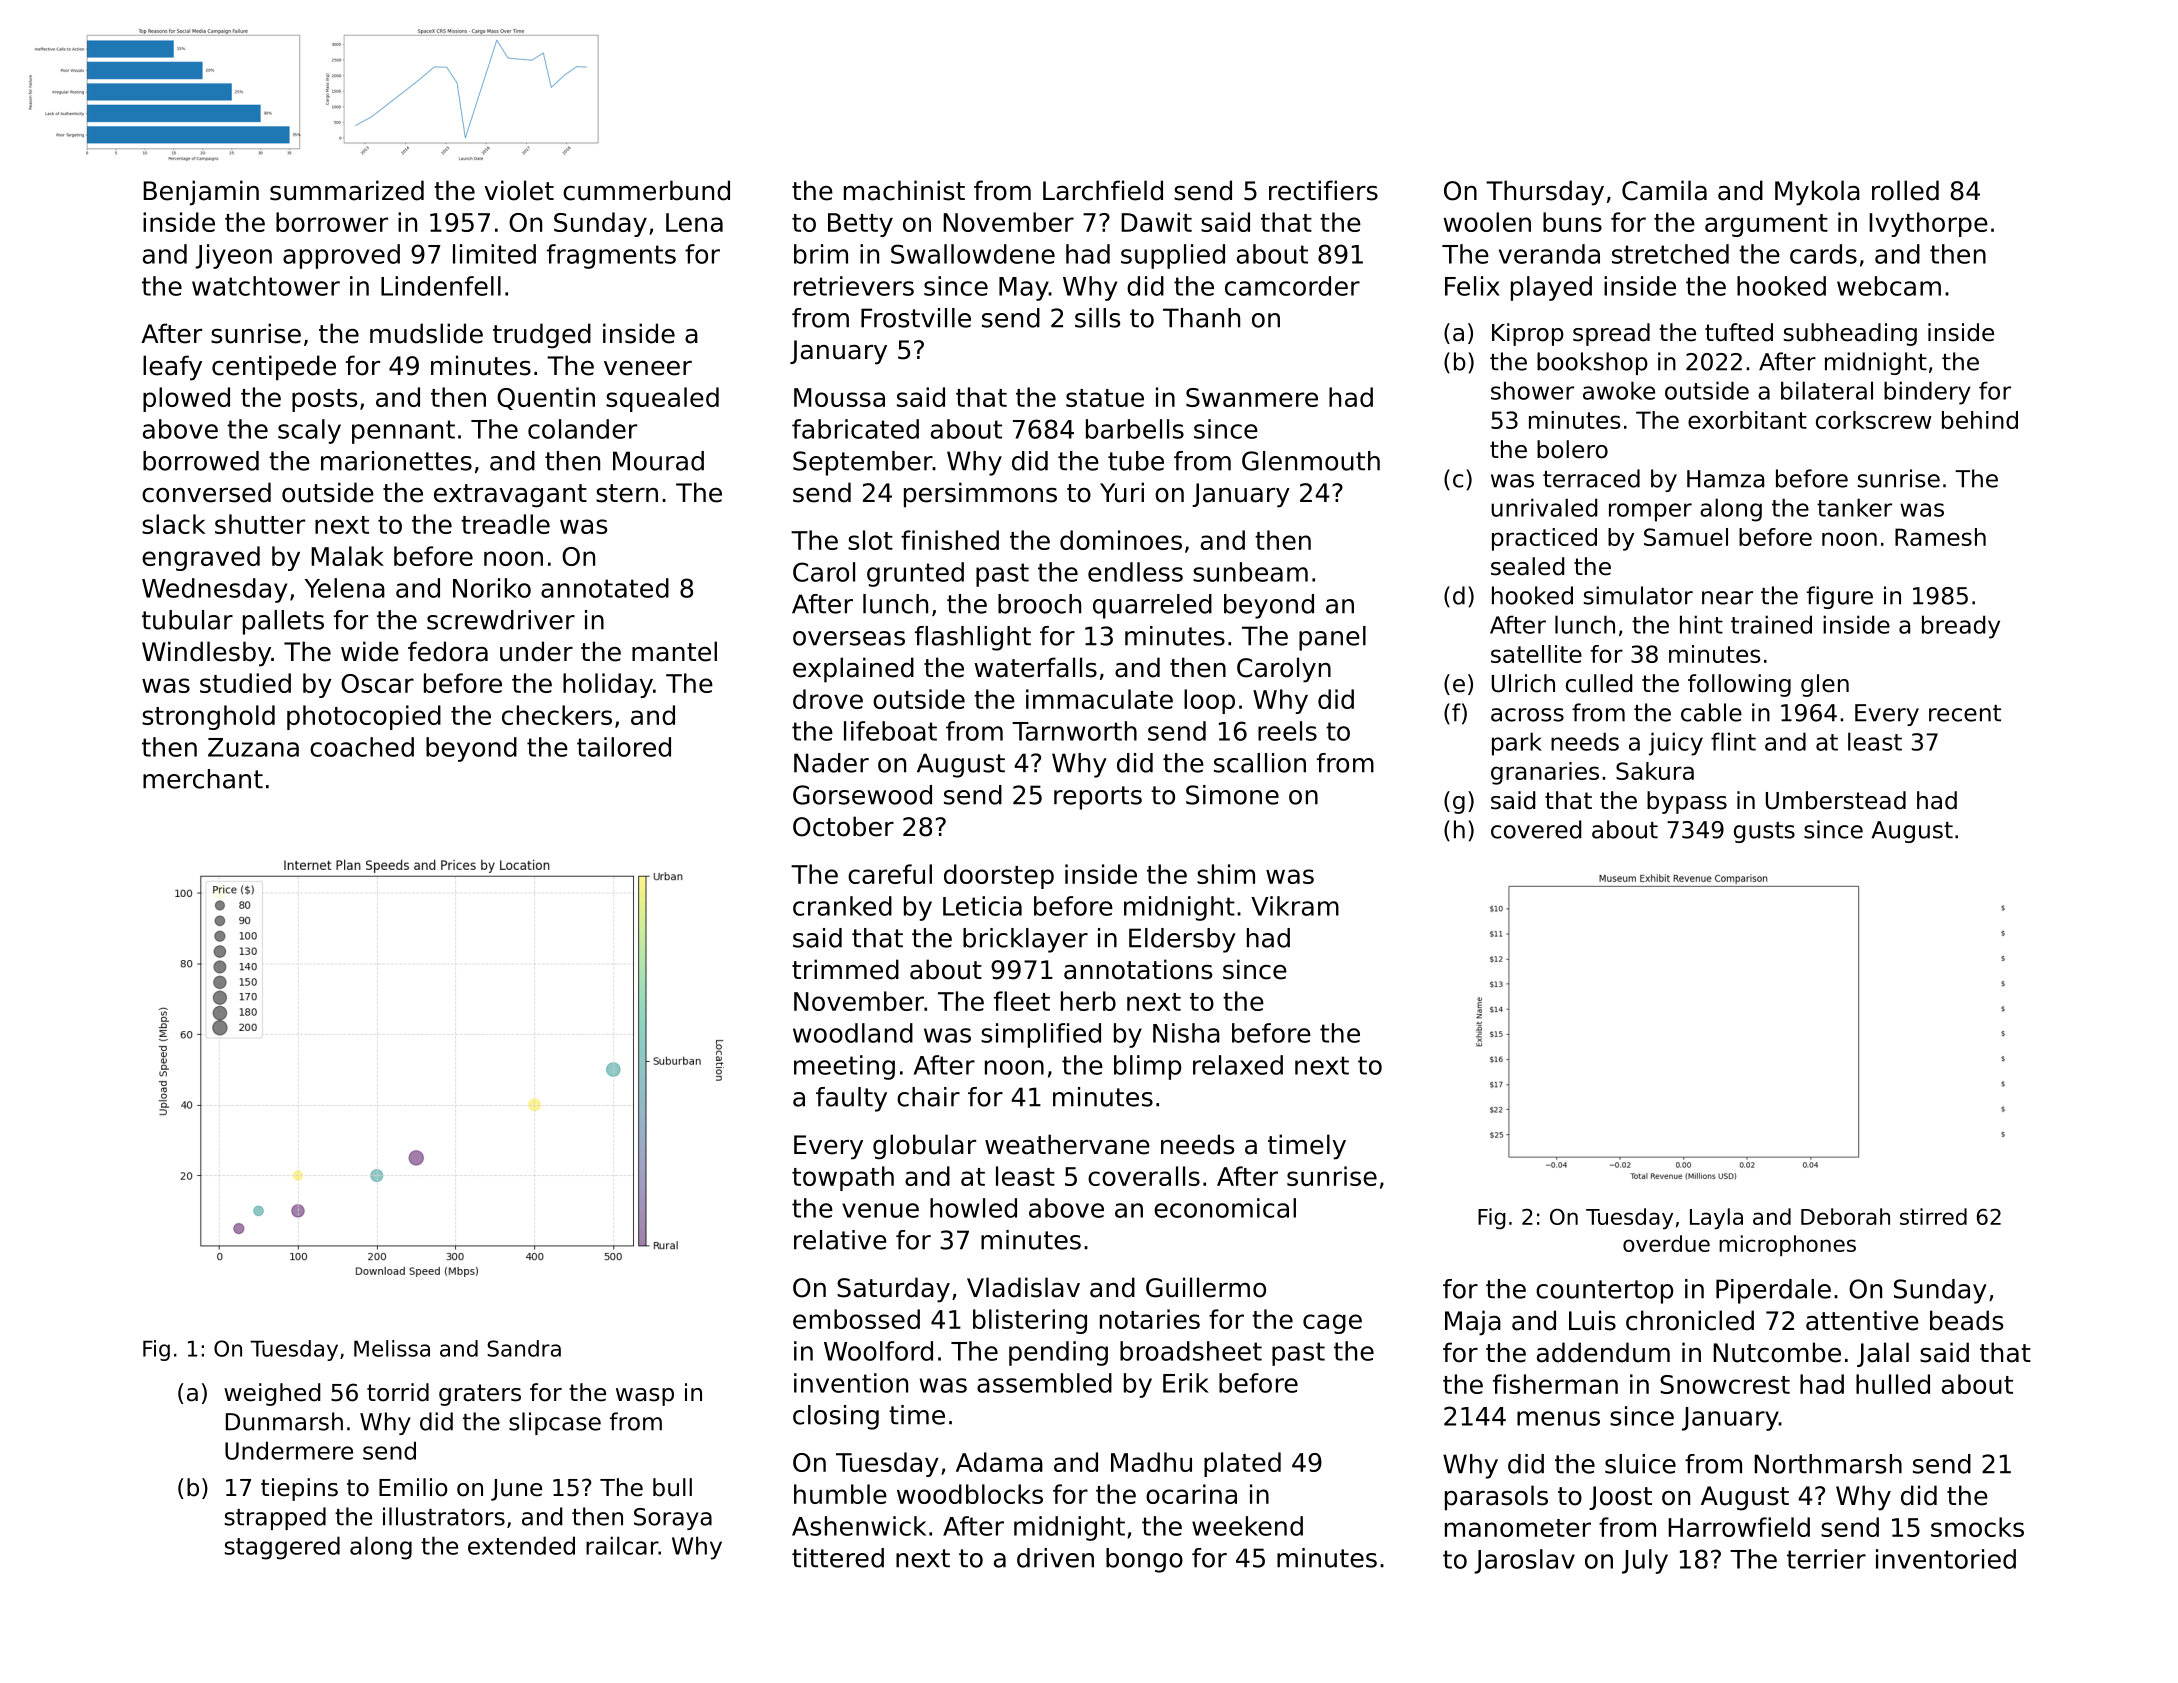  Describe the element at coordinates (1226, 874) in the screenshot. I see `shim` at that location.
